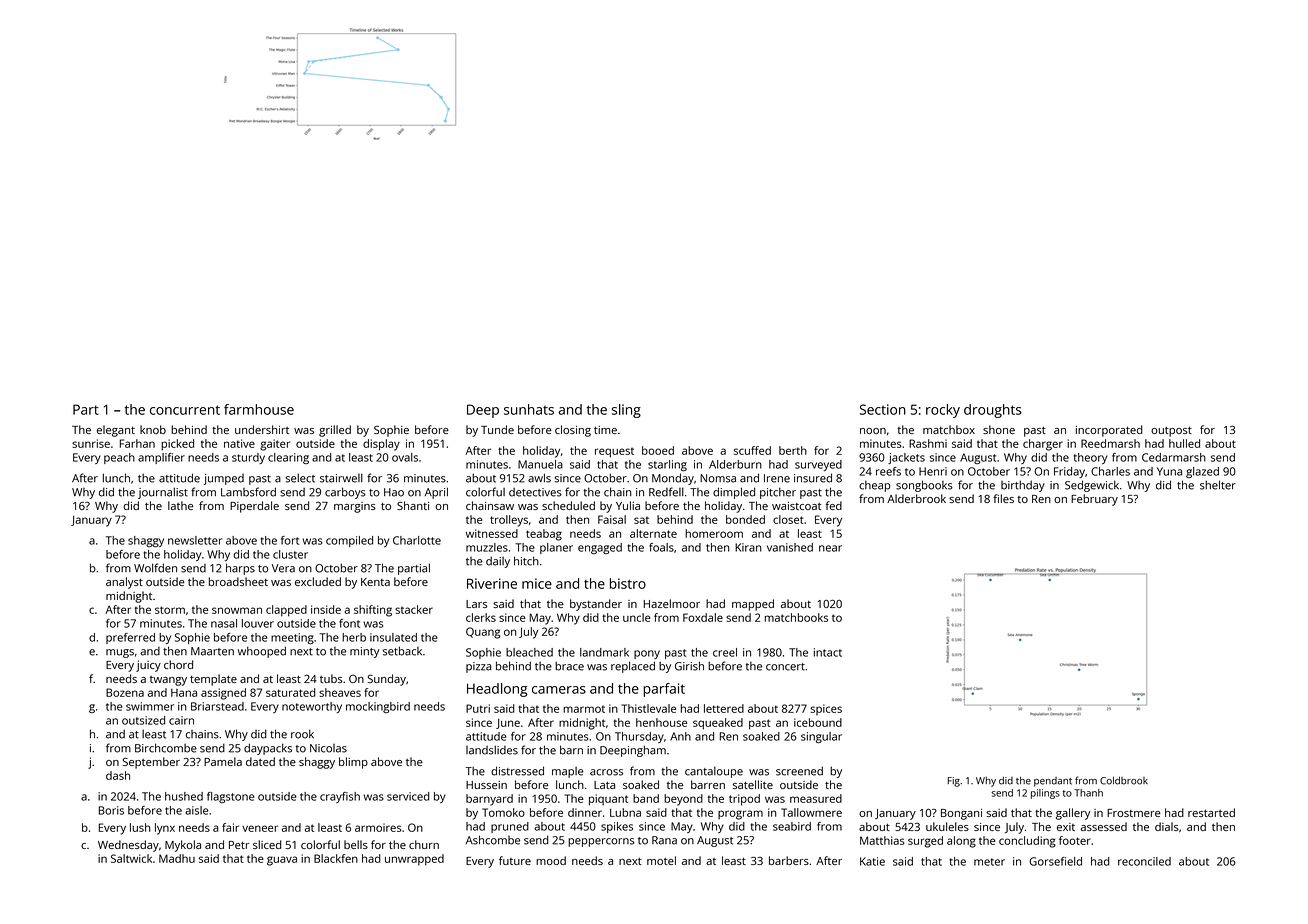 The image size is (1308, 924). Describe the element at coordinates (492, 583) in the screenshot. I see `Riverine` at that location.
